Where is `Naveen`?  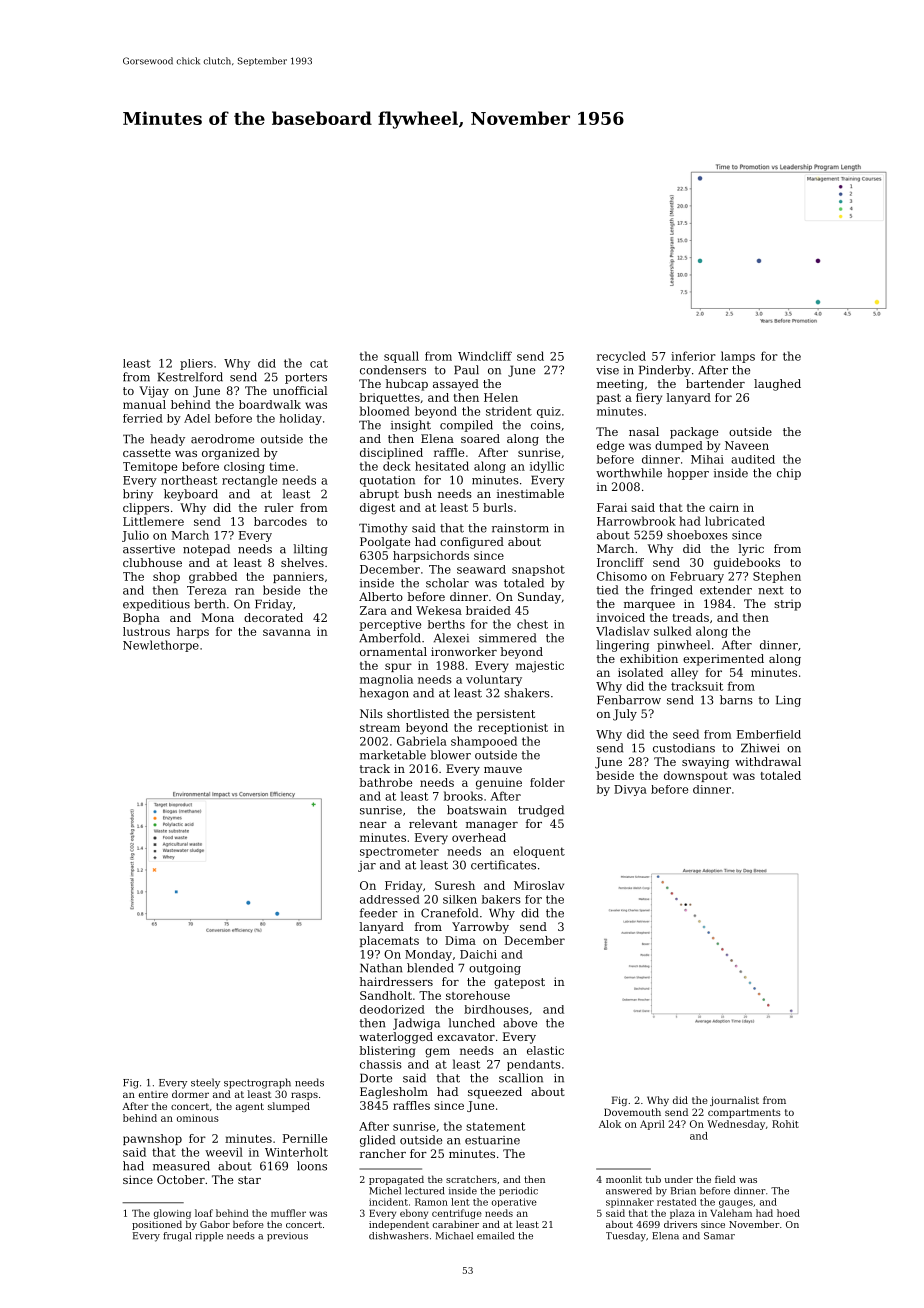 Naveen is located at coordinates (747, 445).
